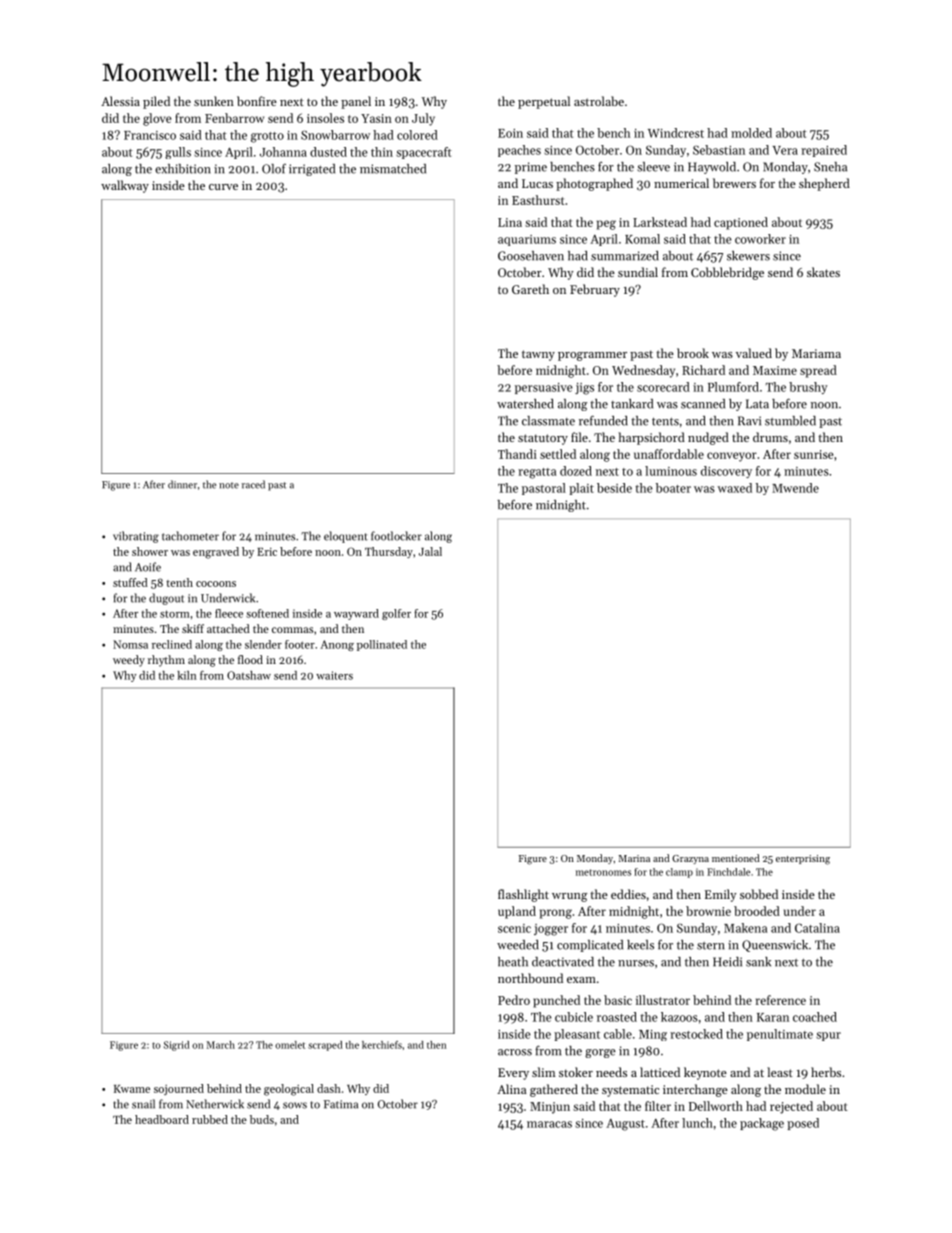 Image resolution: width=952 pixels, height=1233 pixels. Describe the element at coordinates (736, 858) in the screenshot. I see `mentioned` at that location.
